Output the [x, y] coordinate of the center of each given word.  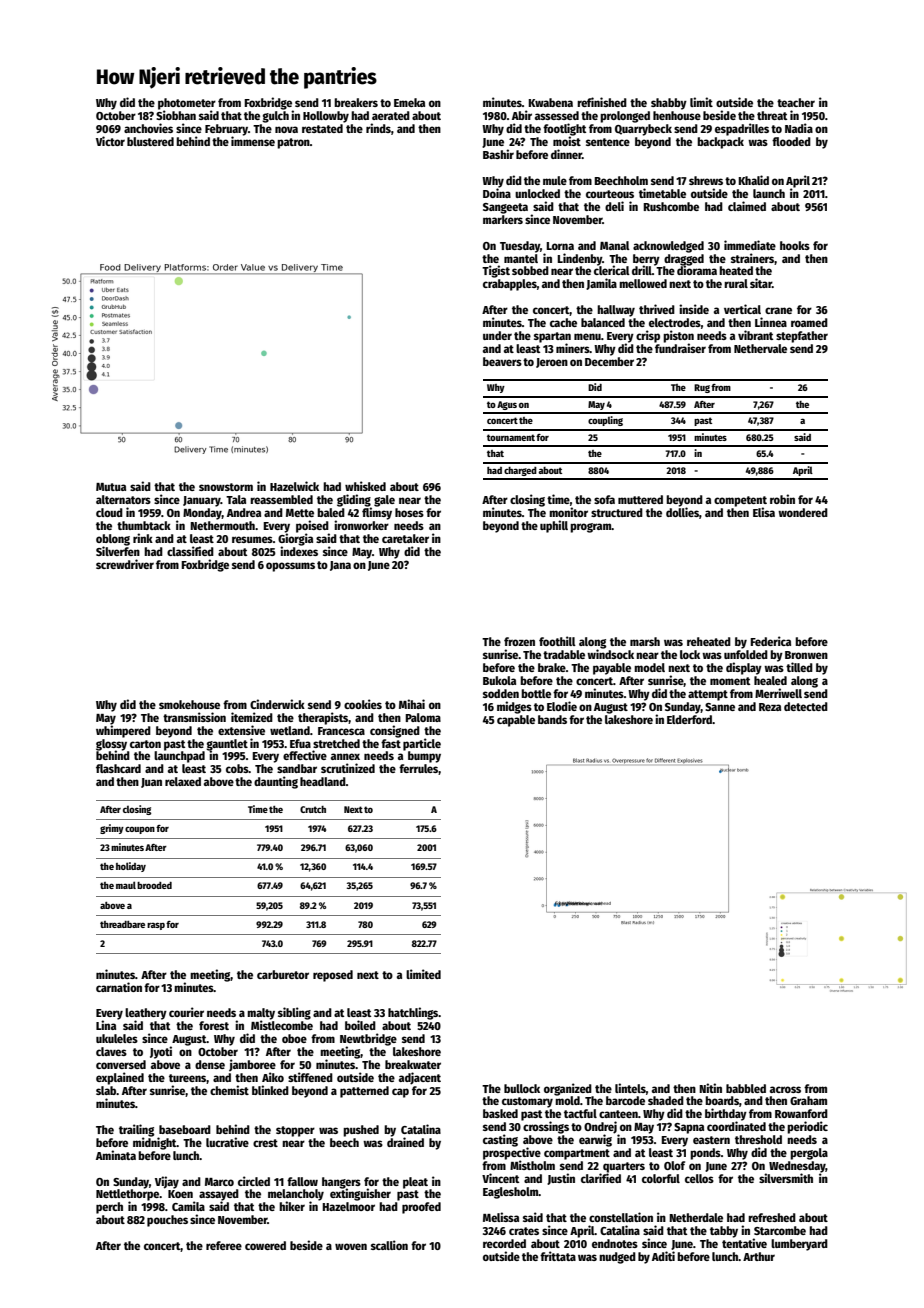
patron [293, 143]
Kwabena [550, 102]
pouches [167, 1221]
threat [772, 115]
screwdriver [125, 564]
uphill [554, 526]
